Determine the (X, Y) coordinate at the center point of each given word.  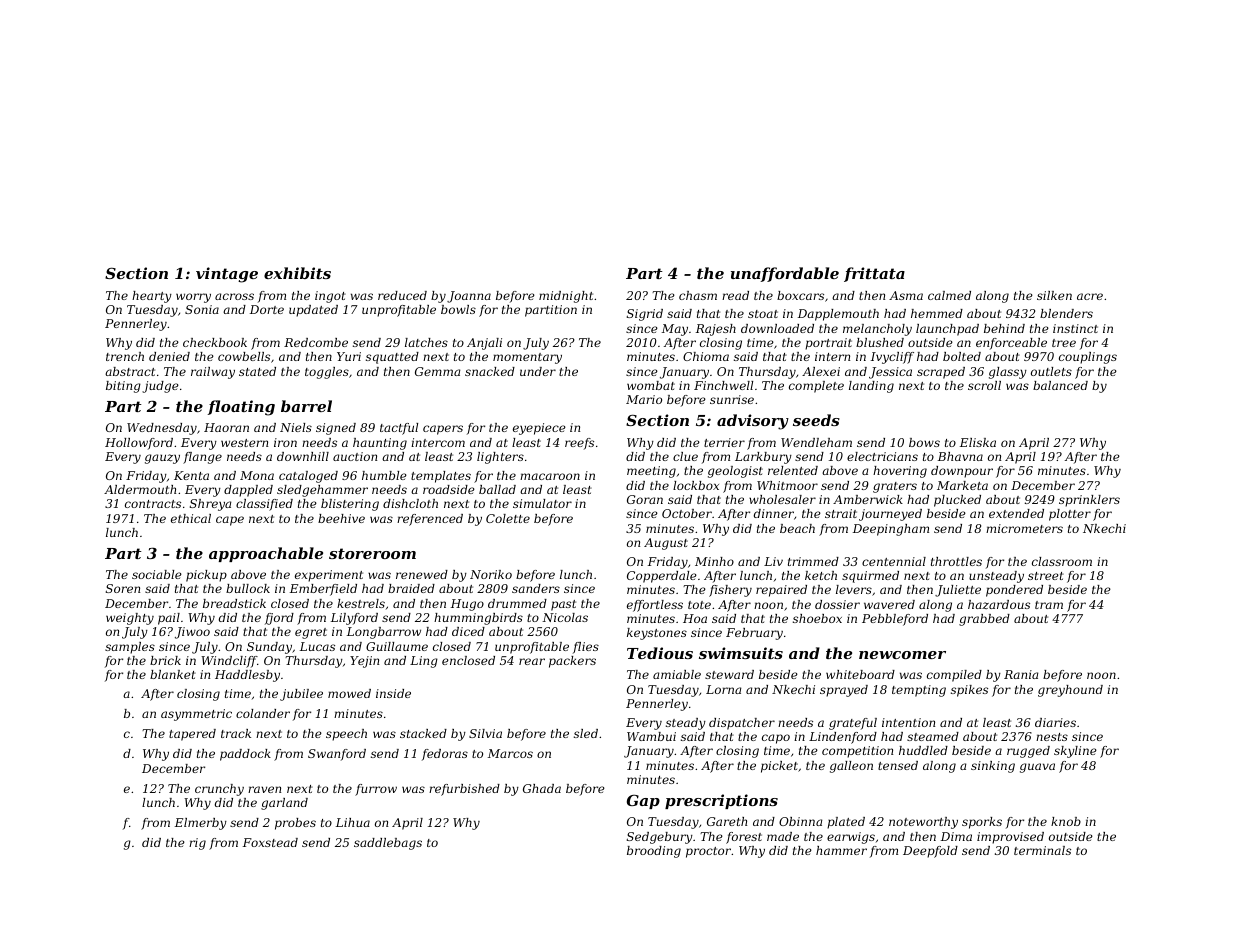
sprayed (844, 691)
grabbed (984, 620)
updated (313, 311)
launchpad (947, 330)
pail (169, 619)
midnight (566, 297)
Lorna (723, 689)
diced (468, 631)
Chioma (706, 356)
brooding (654, 852)
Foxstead (270, 842)
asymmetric (196, 715)
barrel (306, 406)
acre (1090, 296)
